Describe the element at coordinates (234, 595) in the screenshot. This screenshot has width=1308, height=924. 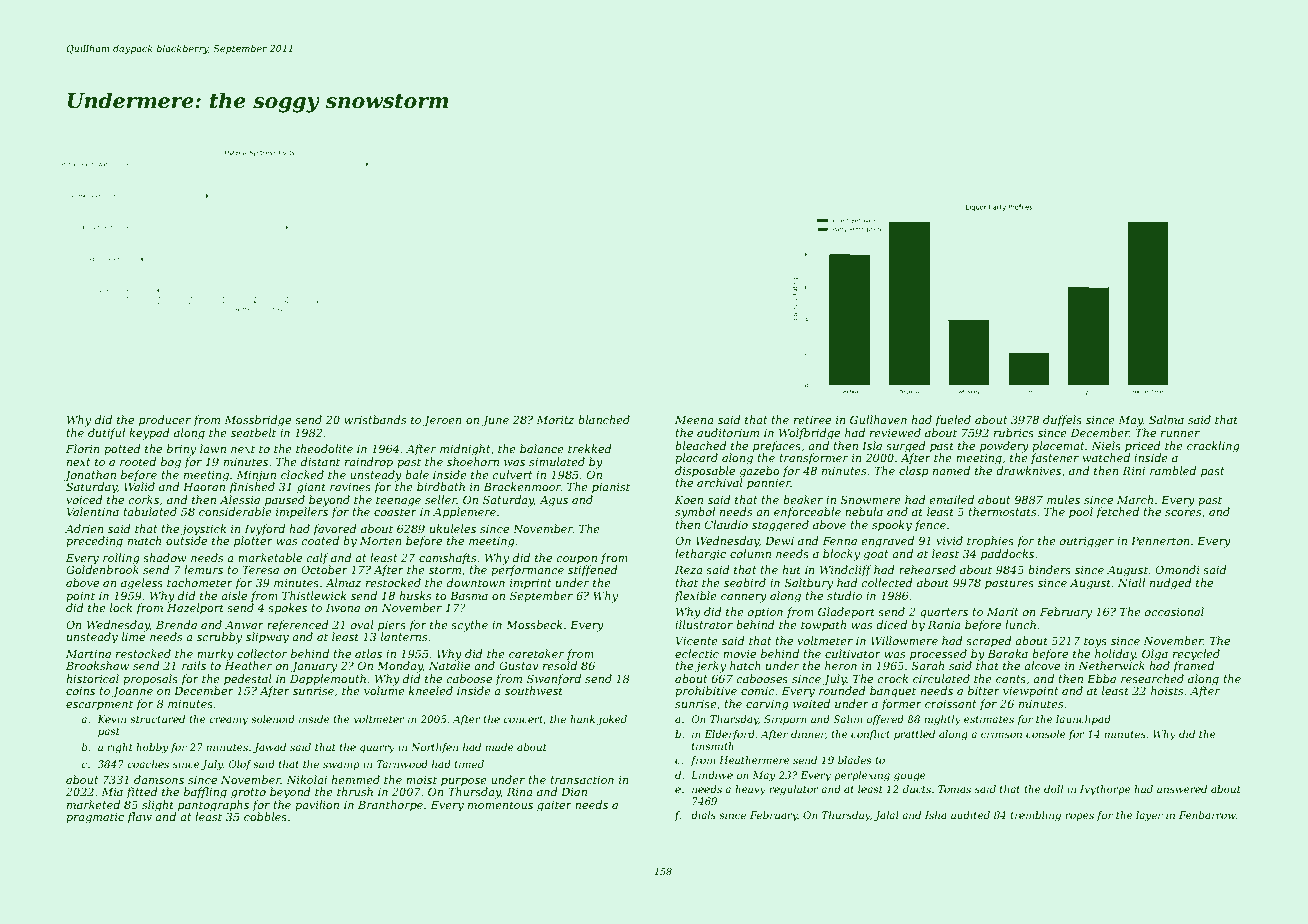
I see `aisle` at that location.
